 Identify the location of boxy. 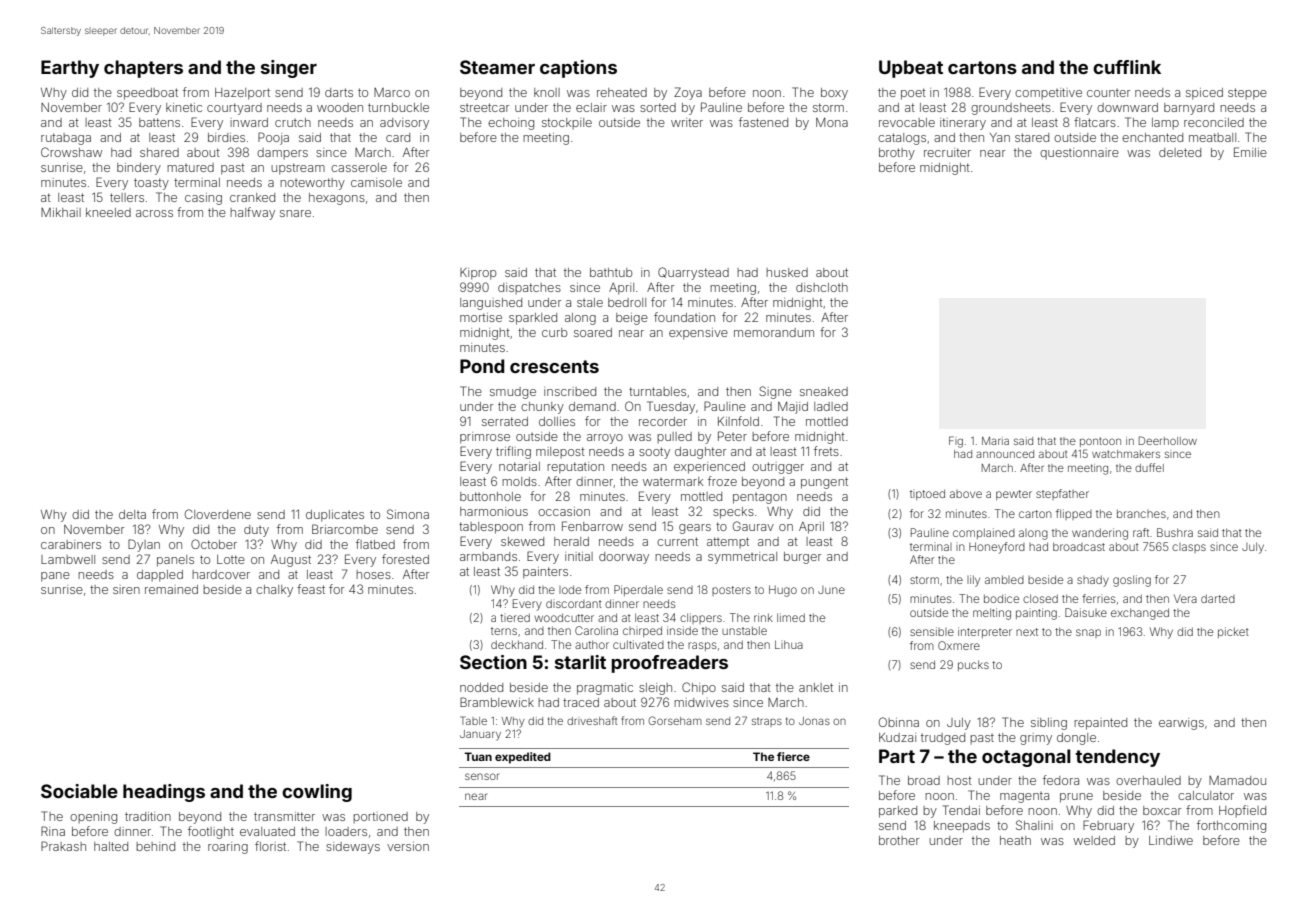
(834, 94).
